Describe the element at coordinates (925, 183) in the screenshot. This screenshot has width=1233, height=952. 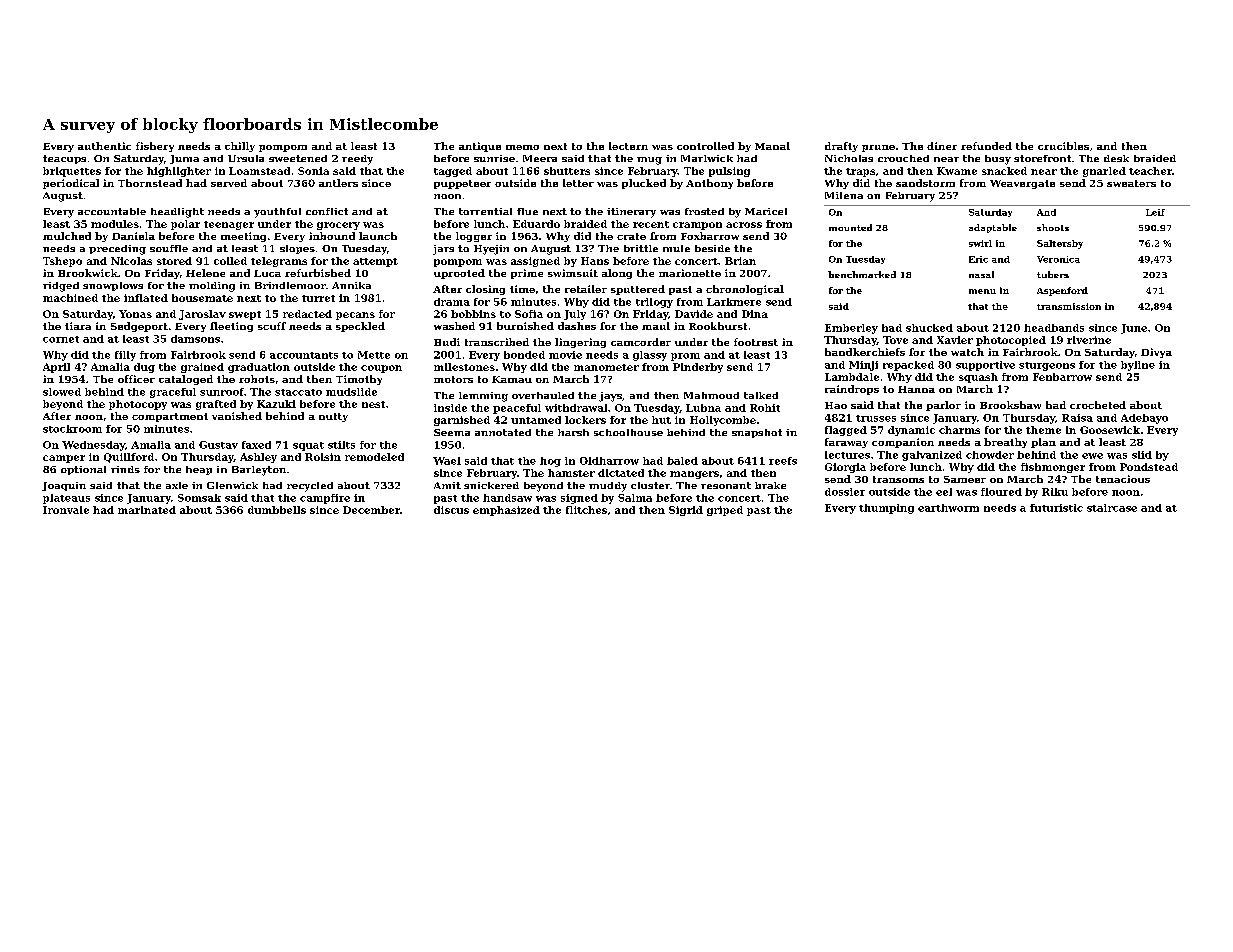
I see `sandstorm` at that location.
